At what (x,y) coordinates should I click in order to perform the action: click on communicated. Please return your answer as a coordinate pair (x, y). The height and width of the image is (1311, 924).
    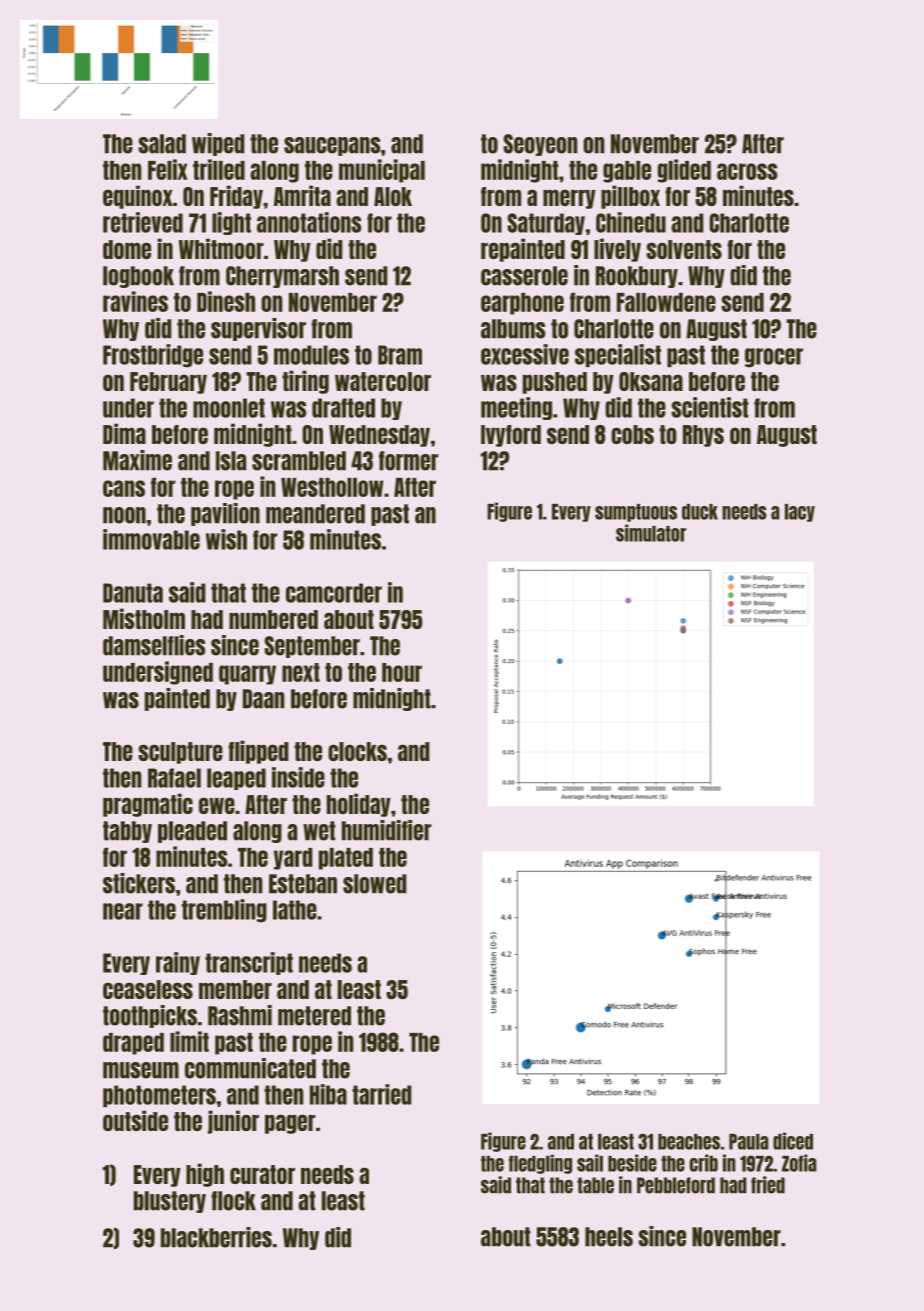
    Looking at the image, I should click on (250, 1068).
